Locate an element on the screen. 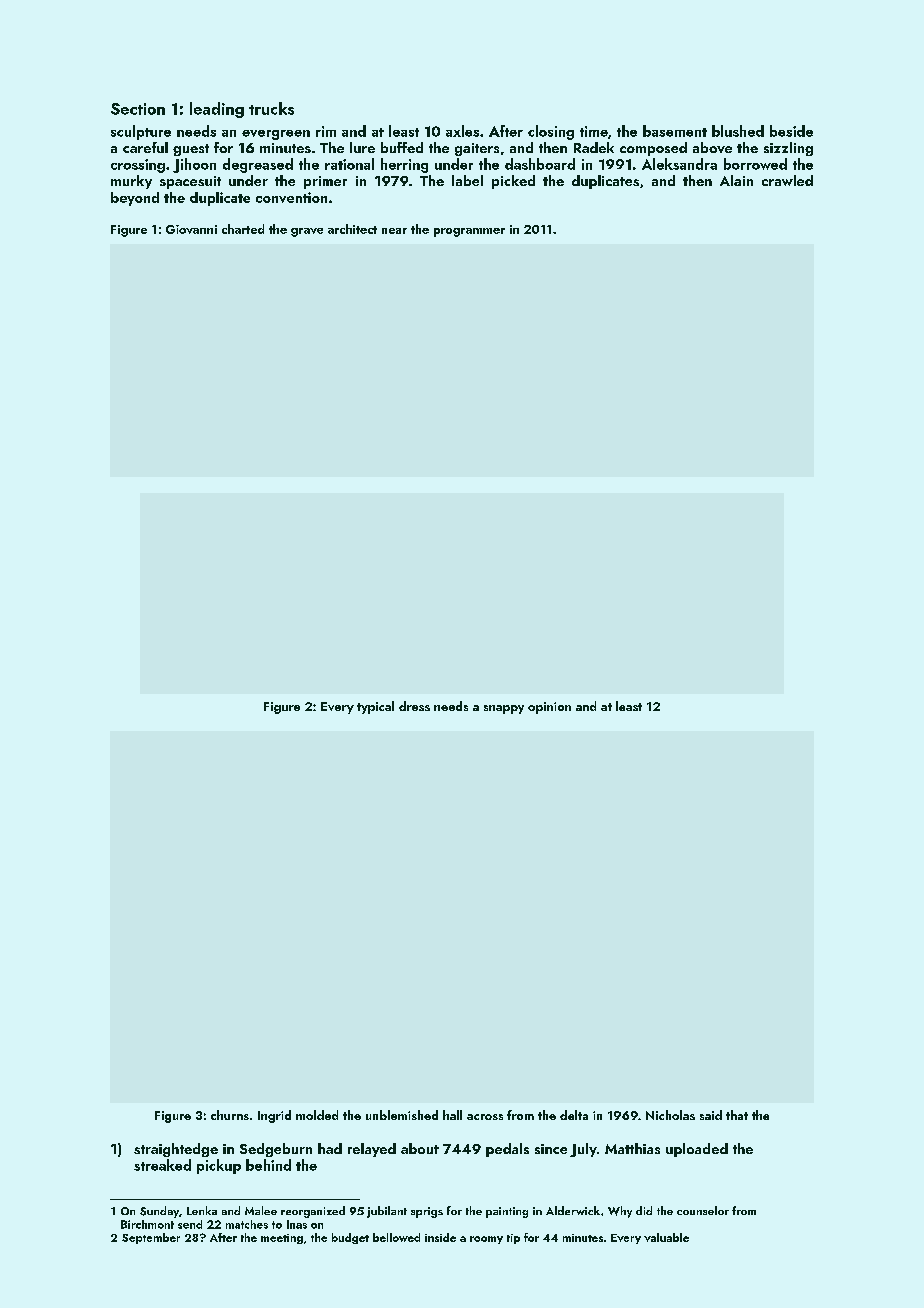 Image resolution: width=924 pixels, height=1308 pixels. near is located at coordinates (394, 231).
